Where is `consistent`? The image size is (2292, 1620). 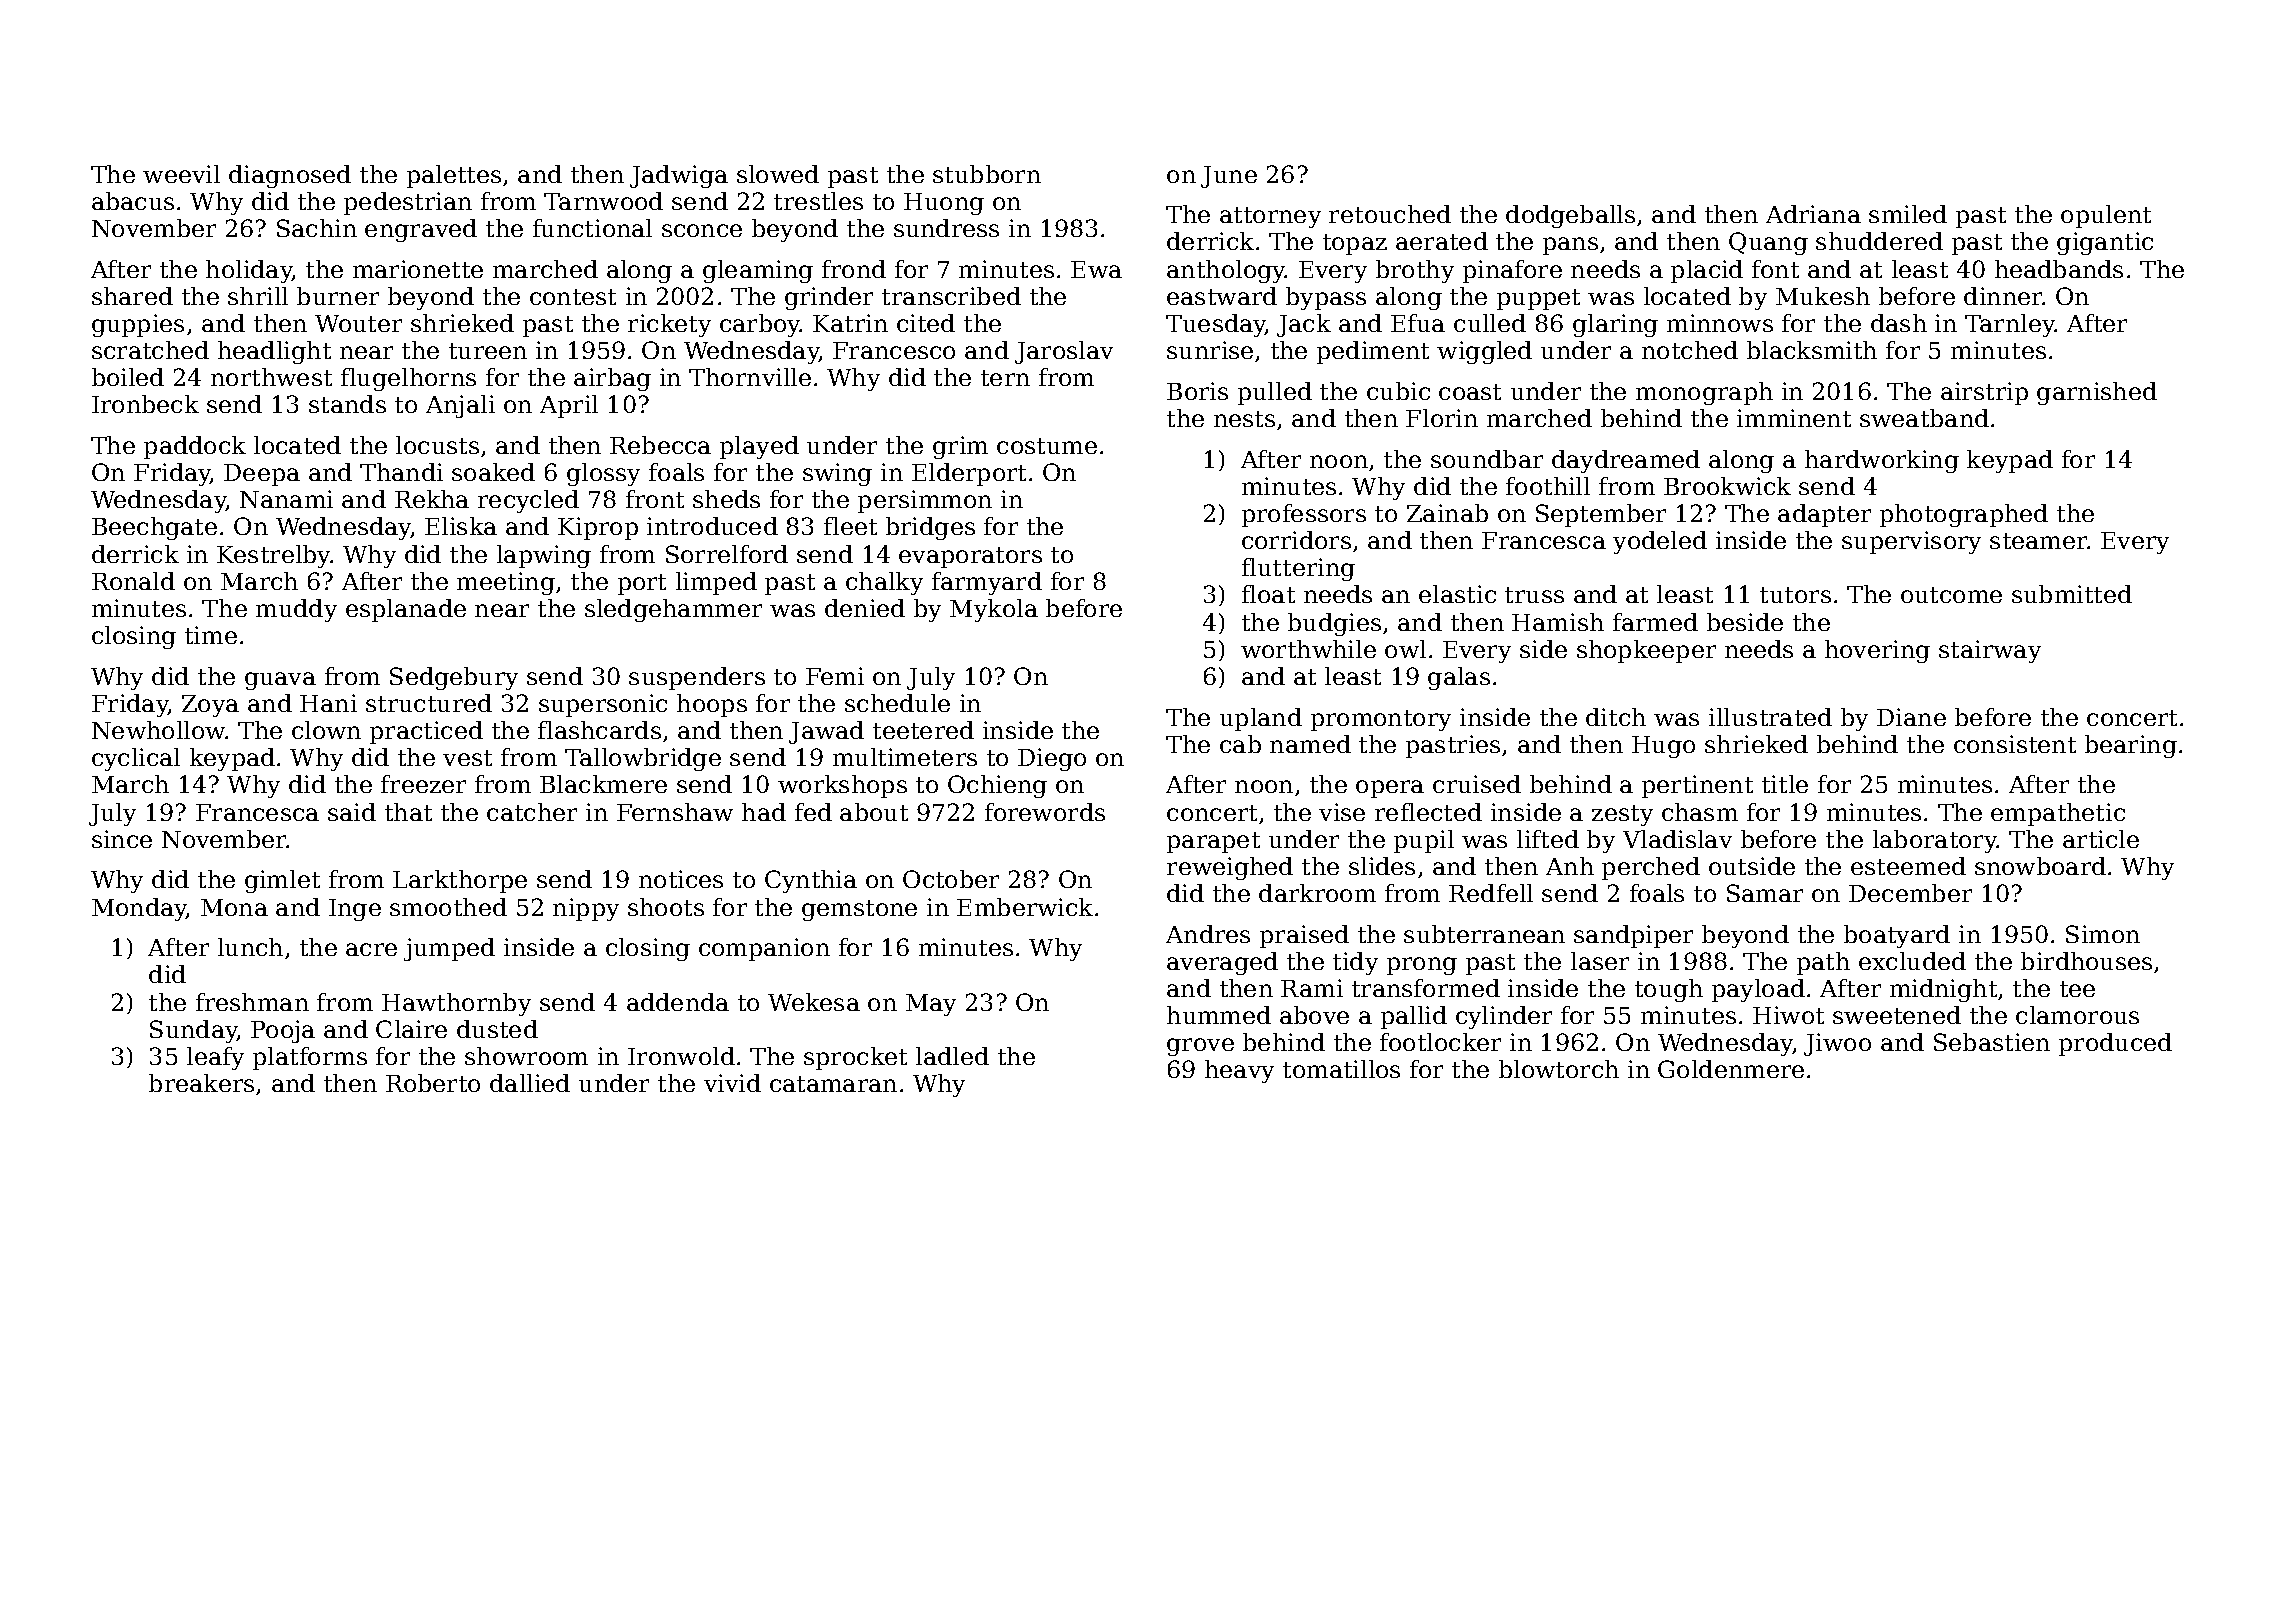 consistent is located at coordinates (2015, 744).
